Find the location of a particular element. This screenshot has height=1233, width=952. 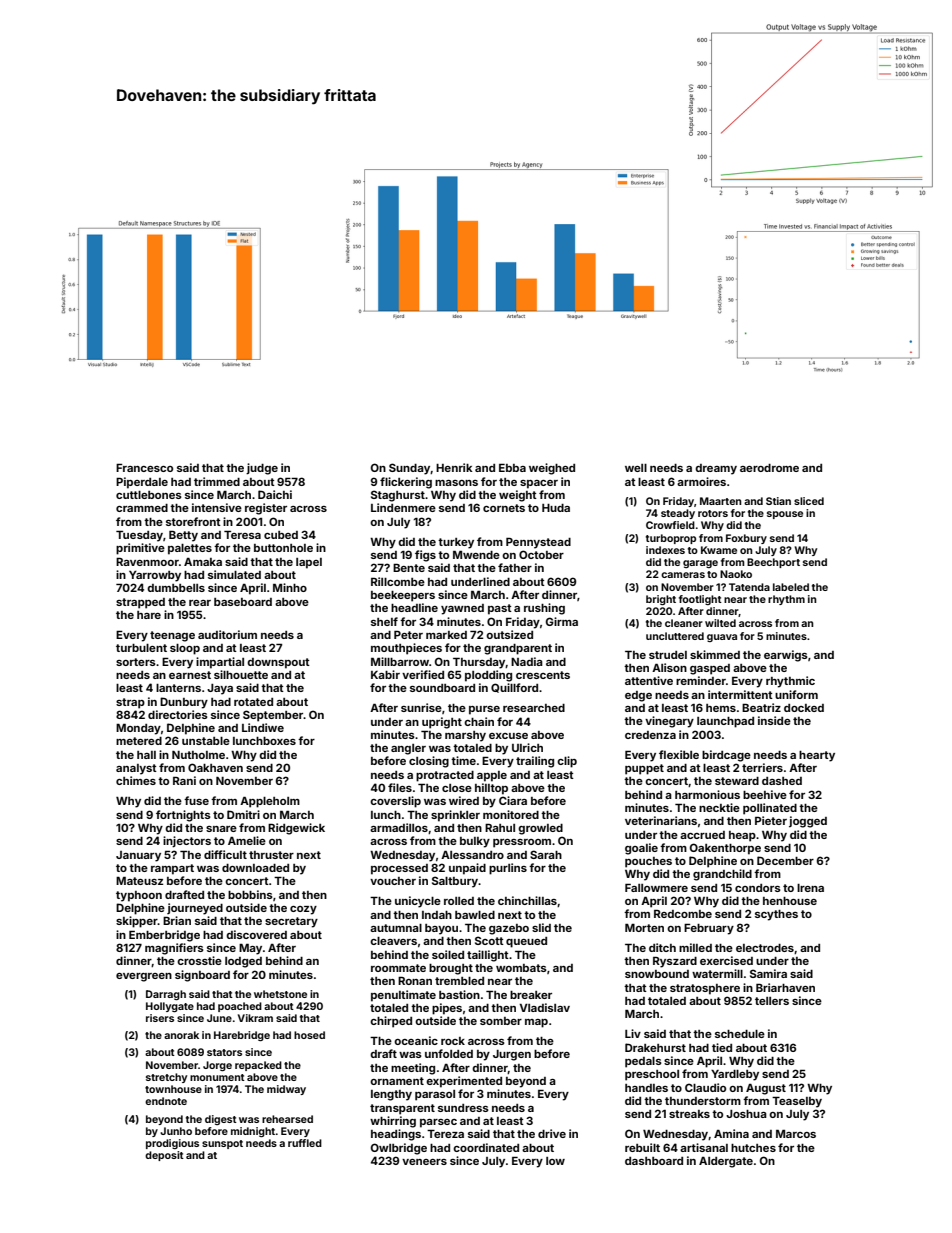

Francesco is located at coordinates (144, 467).
